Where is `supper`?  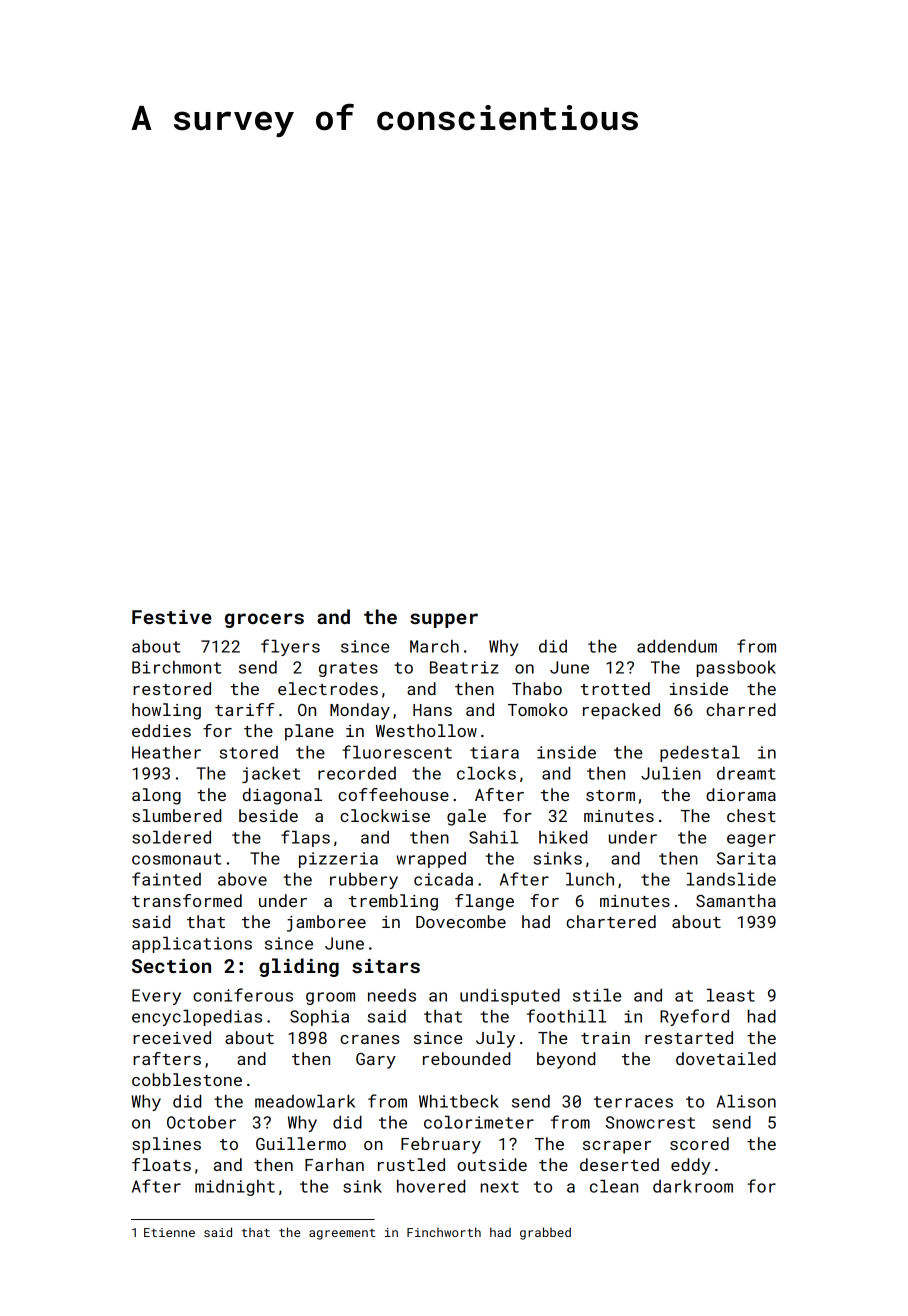 supper is located at coordinates (444, 620).
